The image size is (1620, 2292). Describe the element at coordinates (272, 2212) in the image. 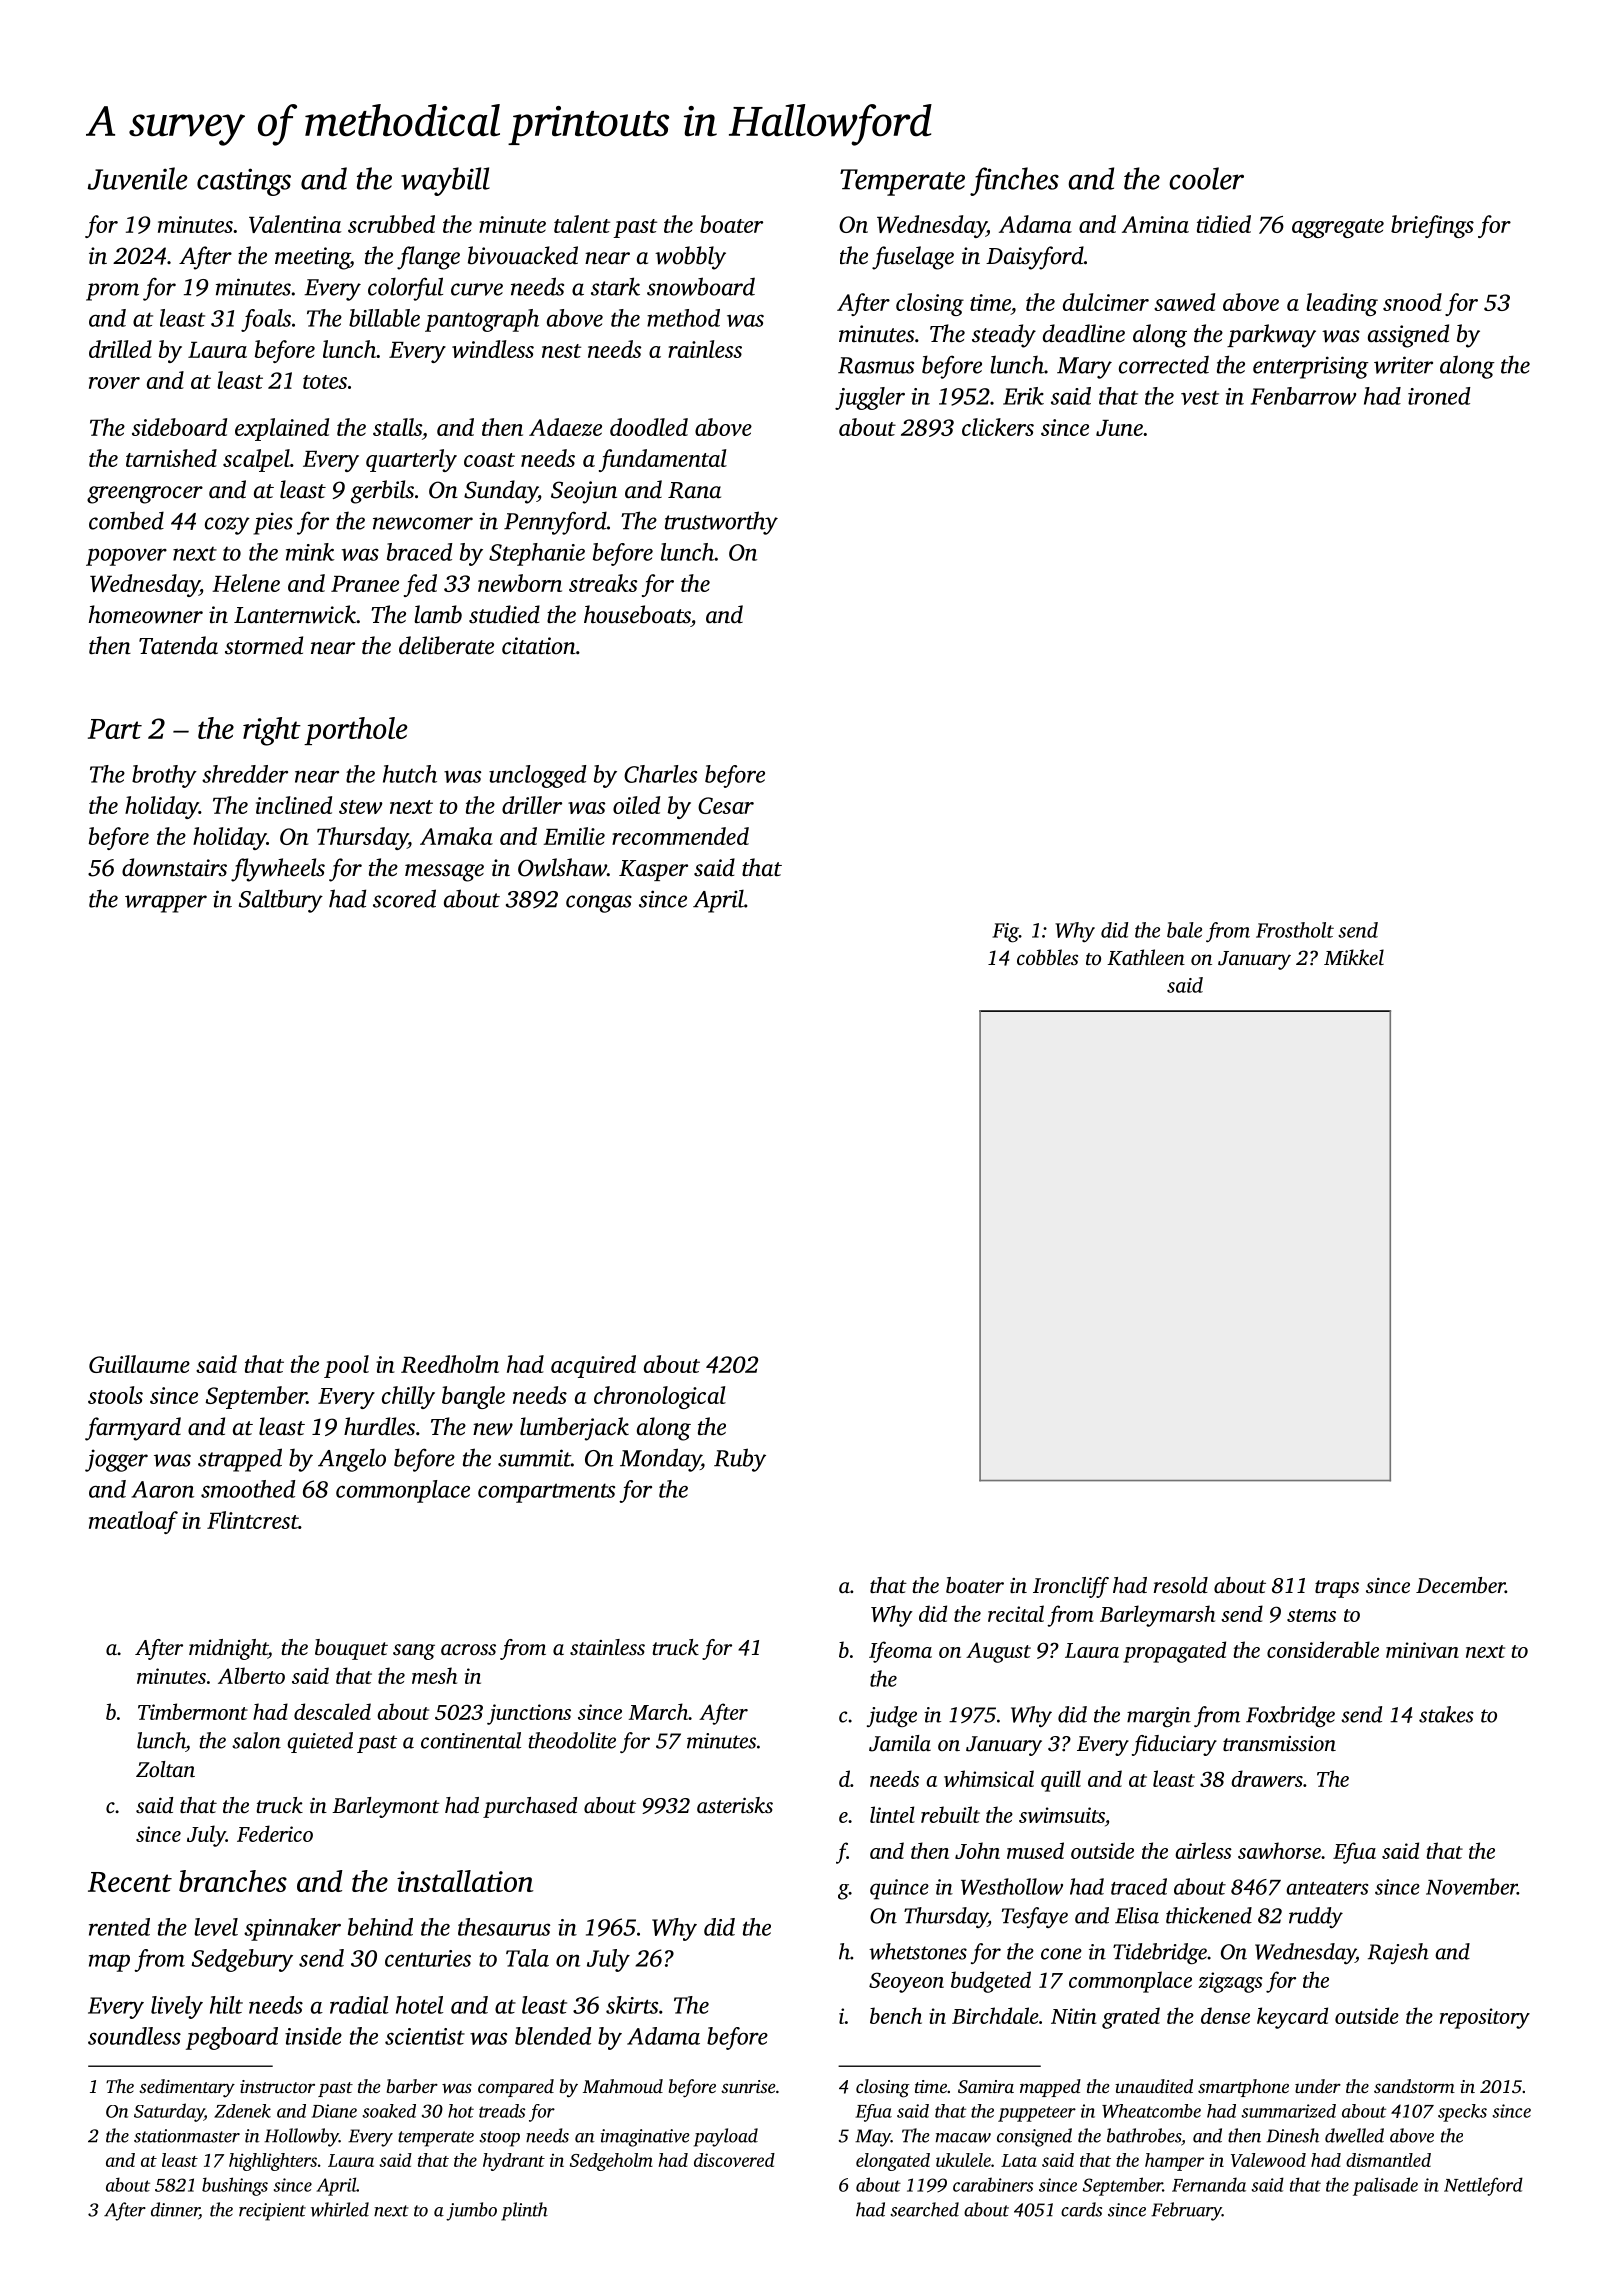

I see `recipient` at that location.
